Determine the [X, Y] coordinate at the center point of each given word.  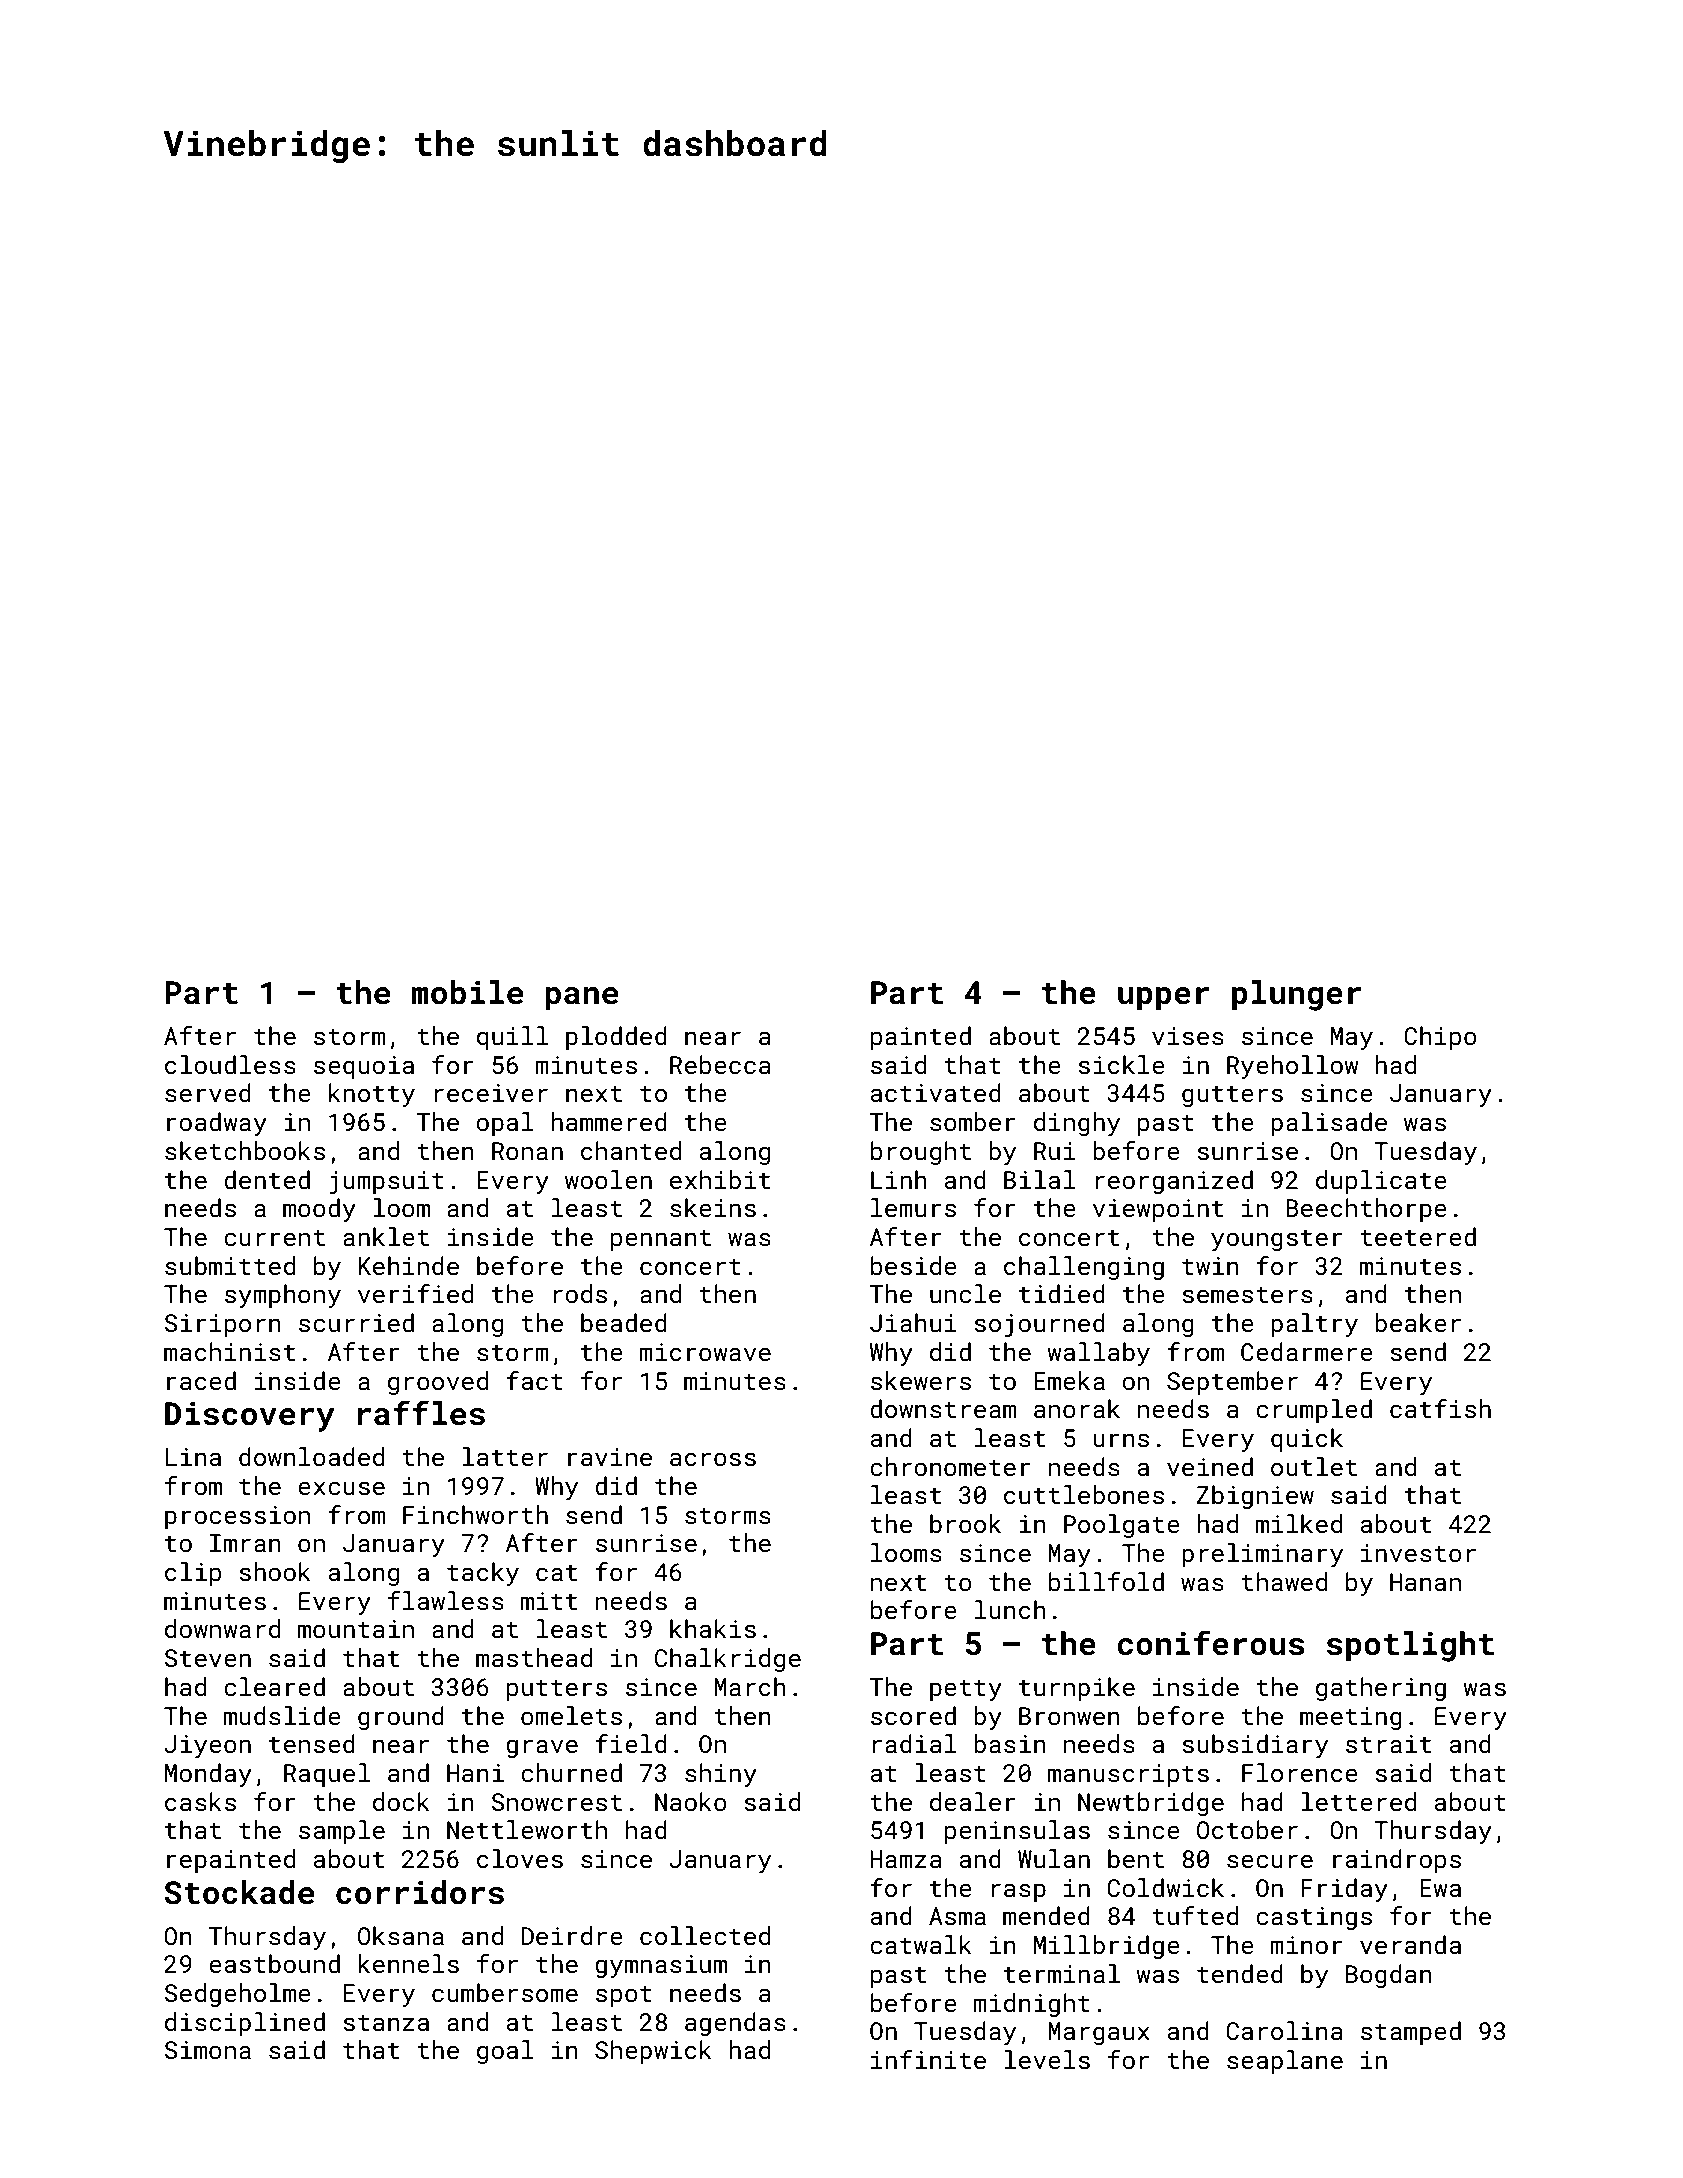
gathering [1381, 1689]
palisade [1329, 1124]
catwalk [921, 1944]
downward [222, 1628]
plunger [1297, 995]
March [750, 1686]
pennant [661, 1240]
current [274, 1237]
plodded [616, 1038]
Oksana [401, 1935]
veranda [1410, 1944]
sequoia [364, 1067]
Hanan [1425, 1582]
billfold [1106, 1581]
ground [401, 1718]
